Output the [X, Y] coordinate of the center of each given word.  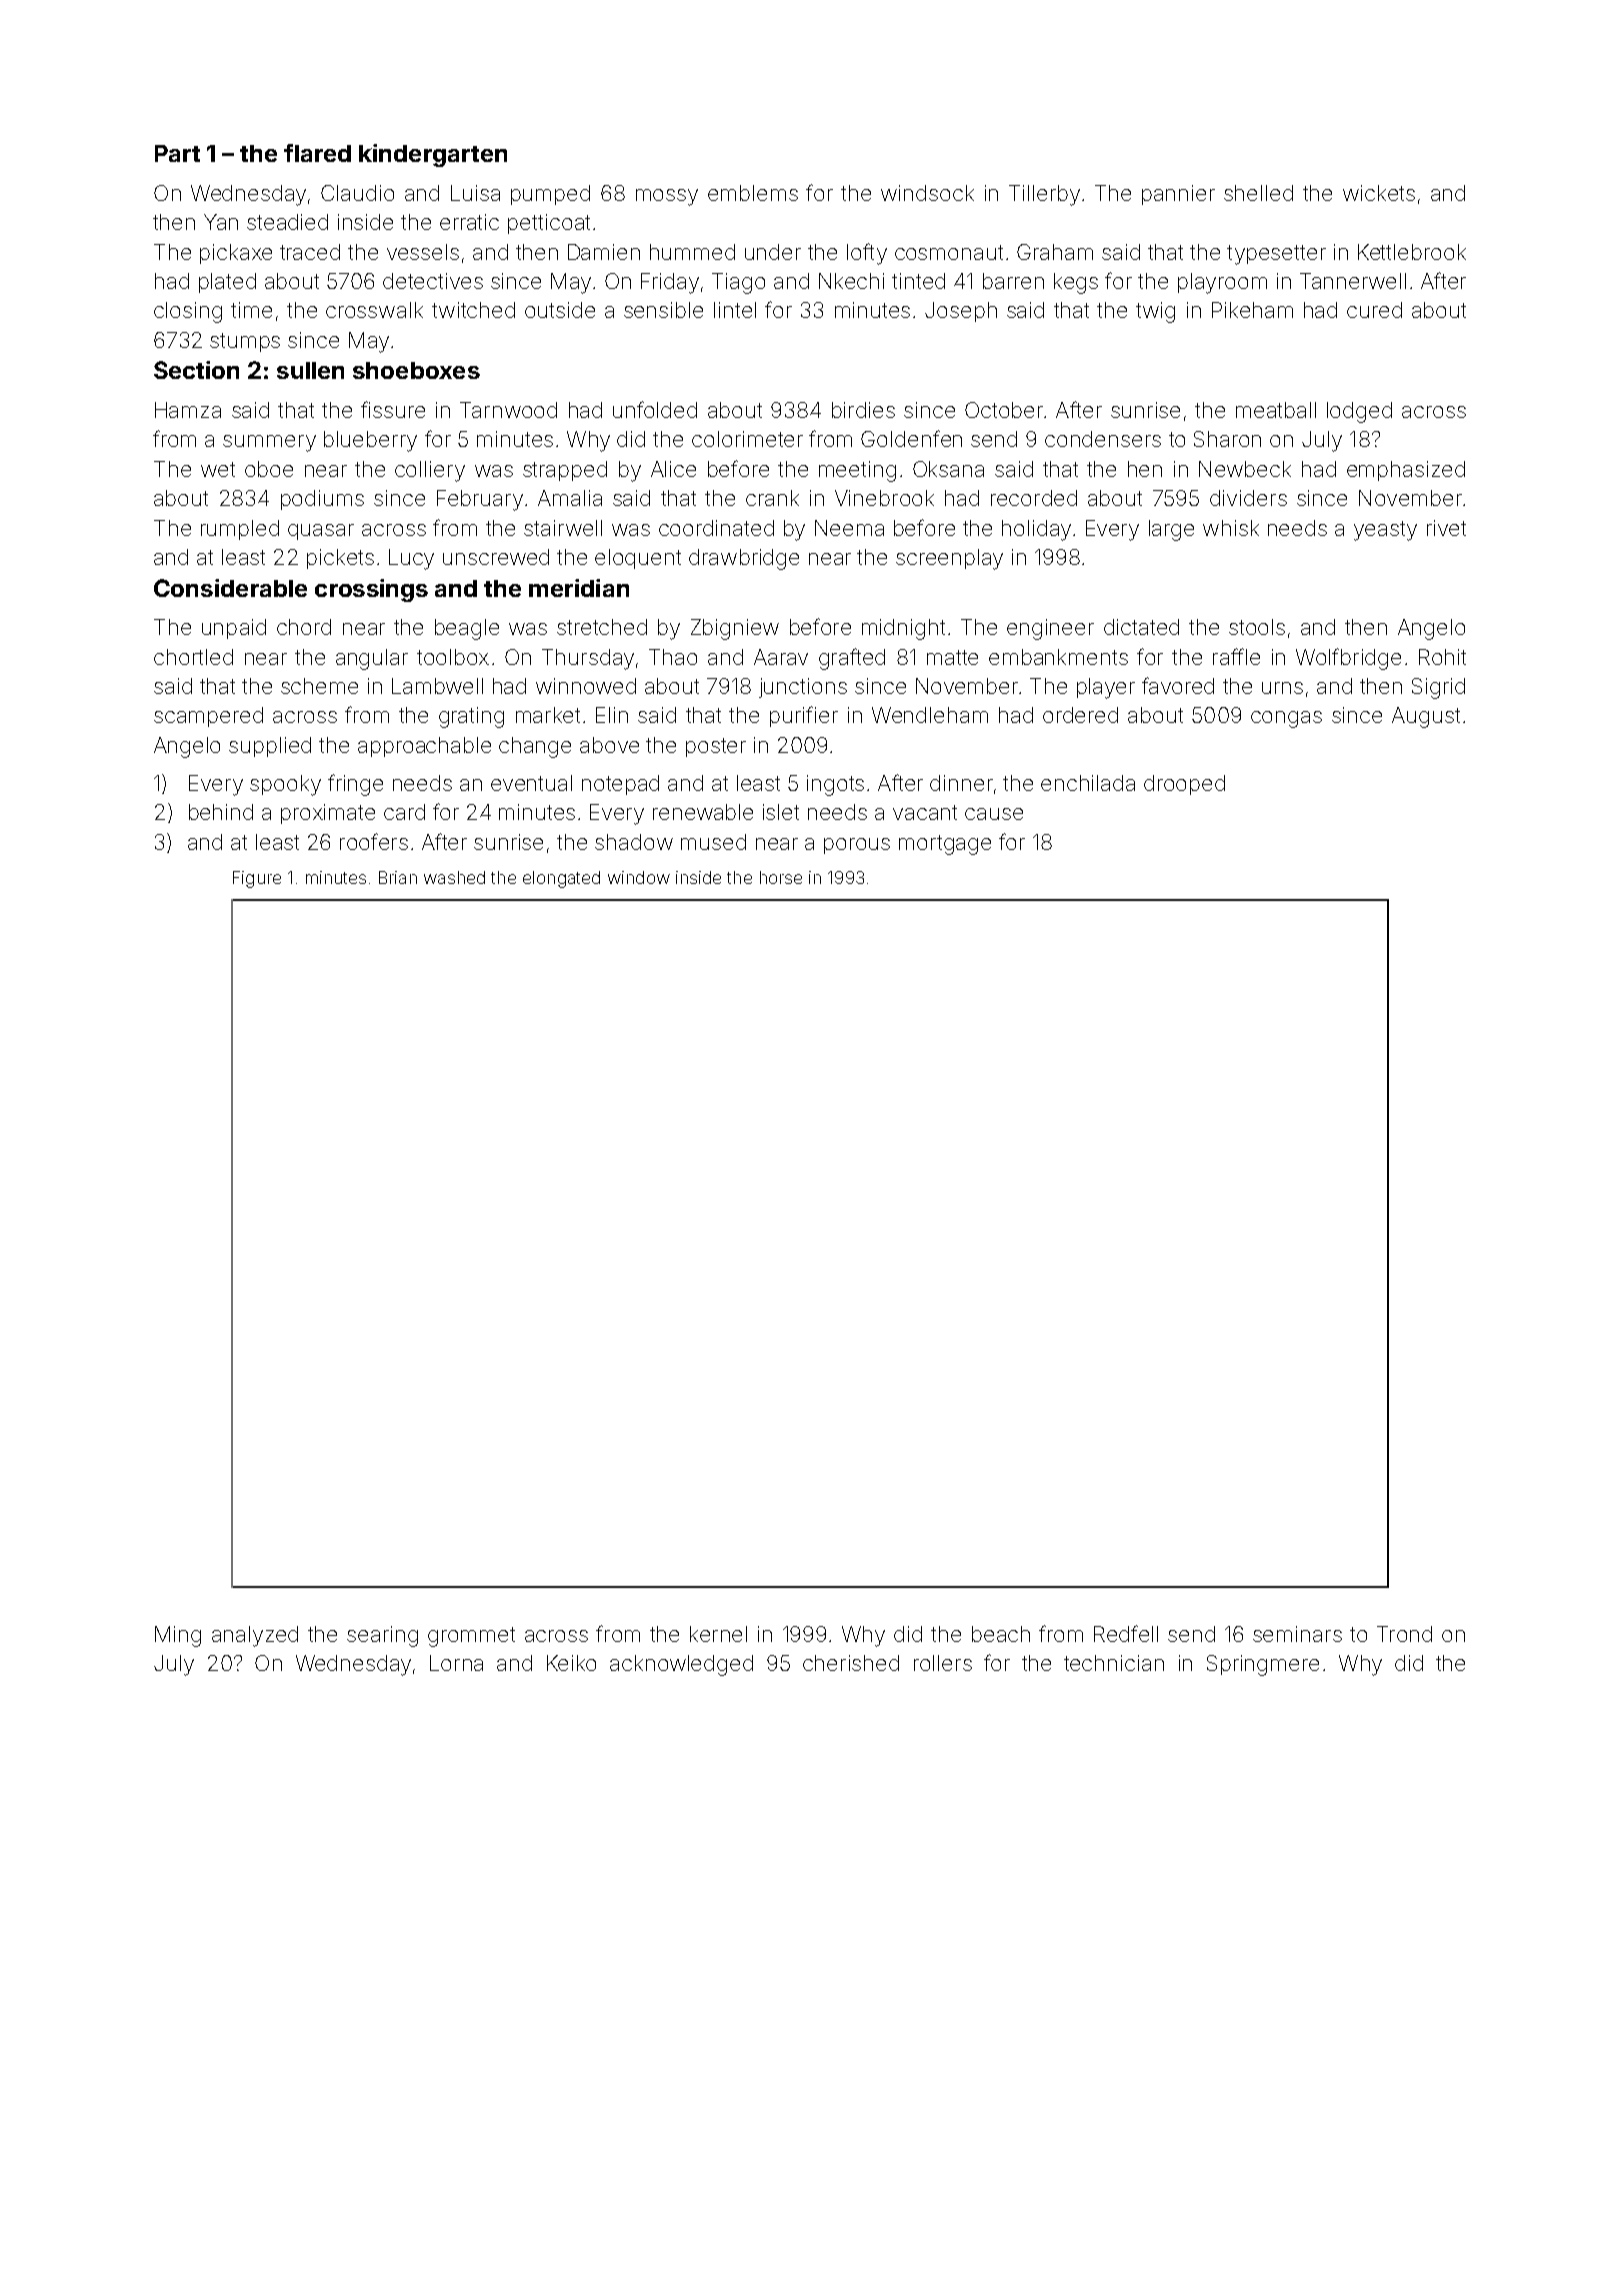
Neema [849, 528]
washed [454, 877]
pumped [550, 195]
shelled [1258, 193]
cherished [851, 1663]
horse [781, 877]
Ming [178, 1636]
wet [218, 469]
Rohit [1442, 657]
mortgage [945, 845]
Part [177, 153]
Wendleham [930, 715]
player [1106, 688]
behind [221, 812]
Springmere [1263, 1665]
